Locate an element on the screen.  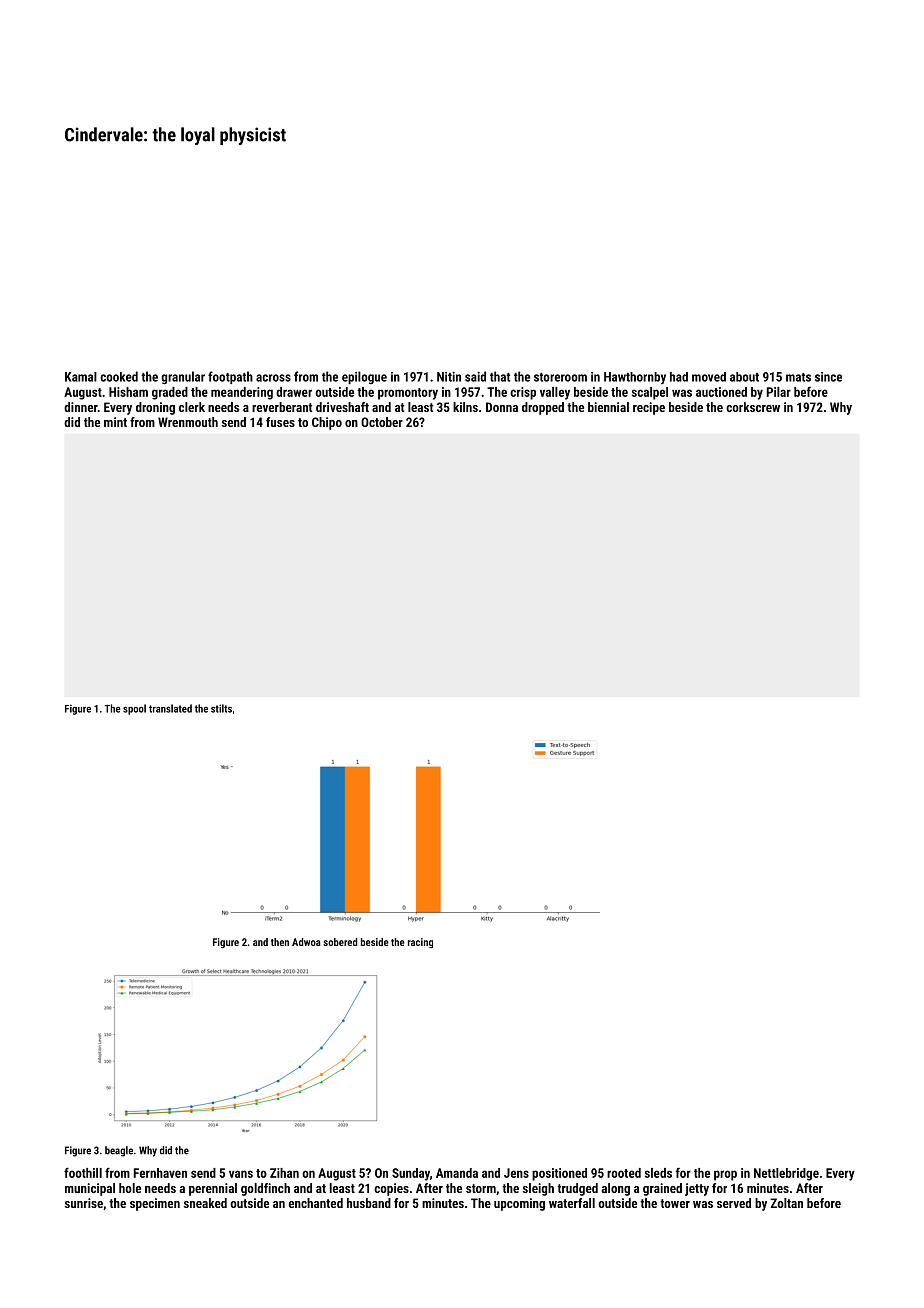
Nettlebridge is located at coordinates (786, 1174).
